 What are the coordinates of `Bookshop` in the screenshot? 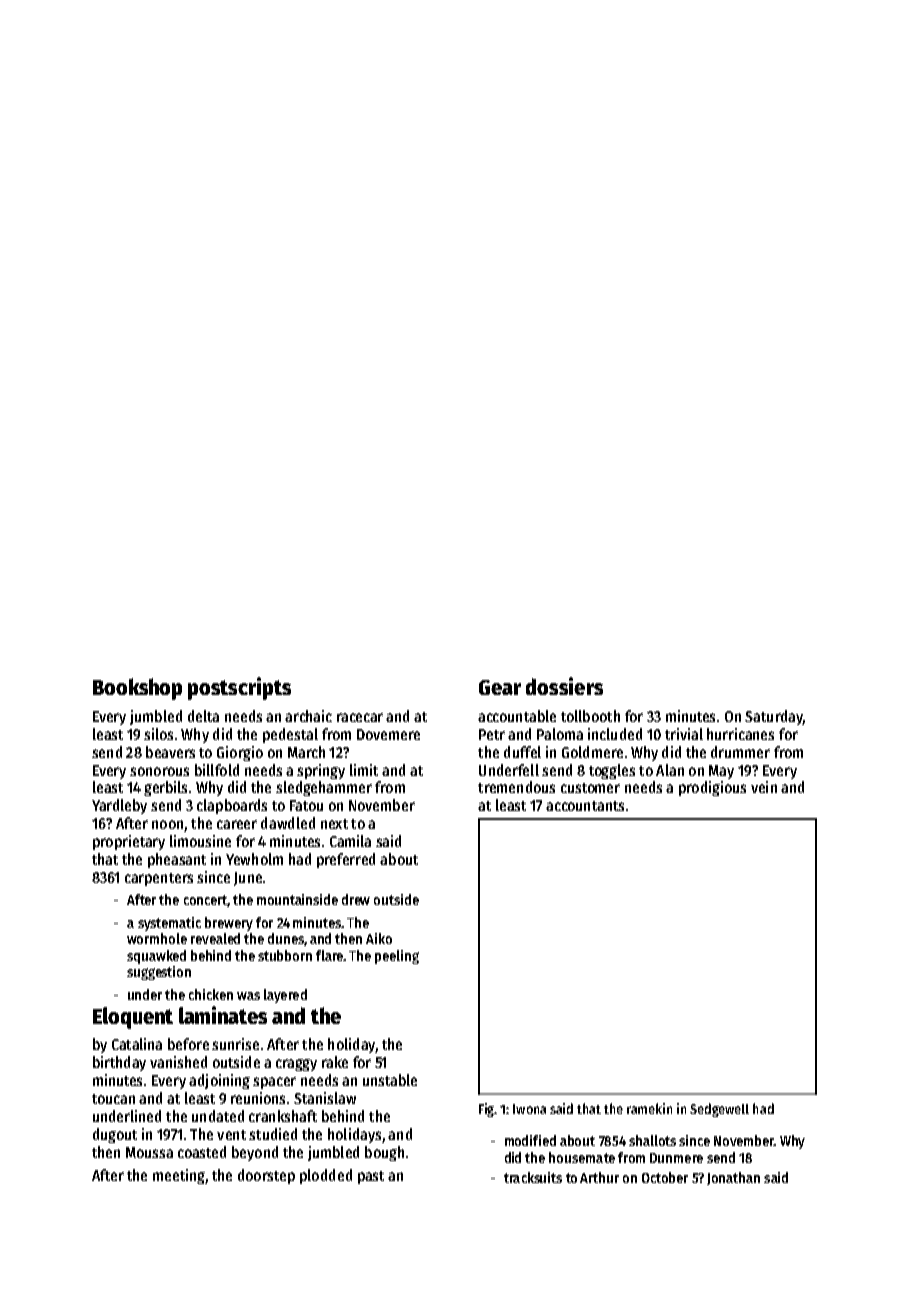 It's located at (137, 689).
